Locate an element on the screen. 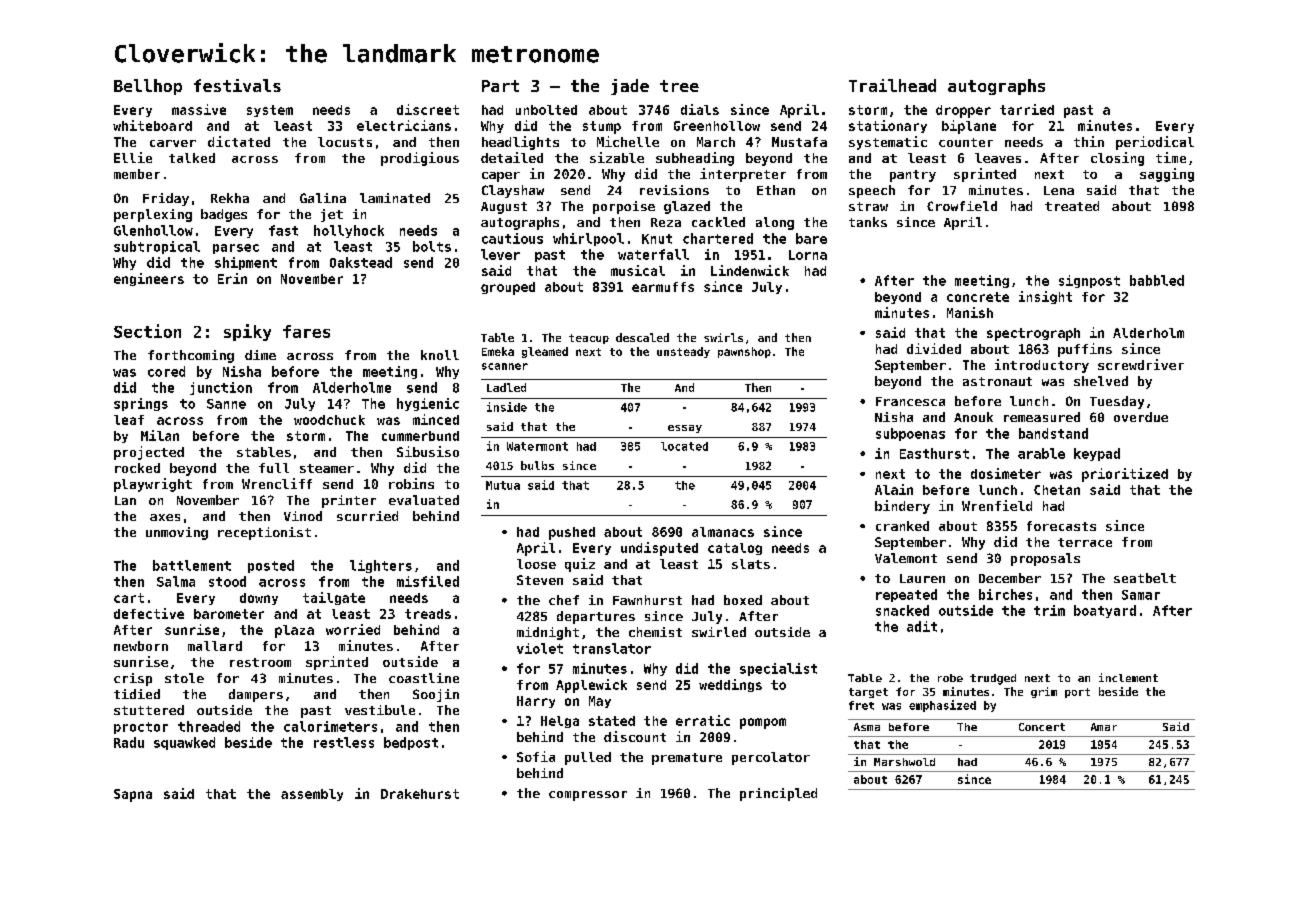 This screenshot has width=1308, height=924. Galina is located at coordinates (323, 198).
